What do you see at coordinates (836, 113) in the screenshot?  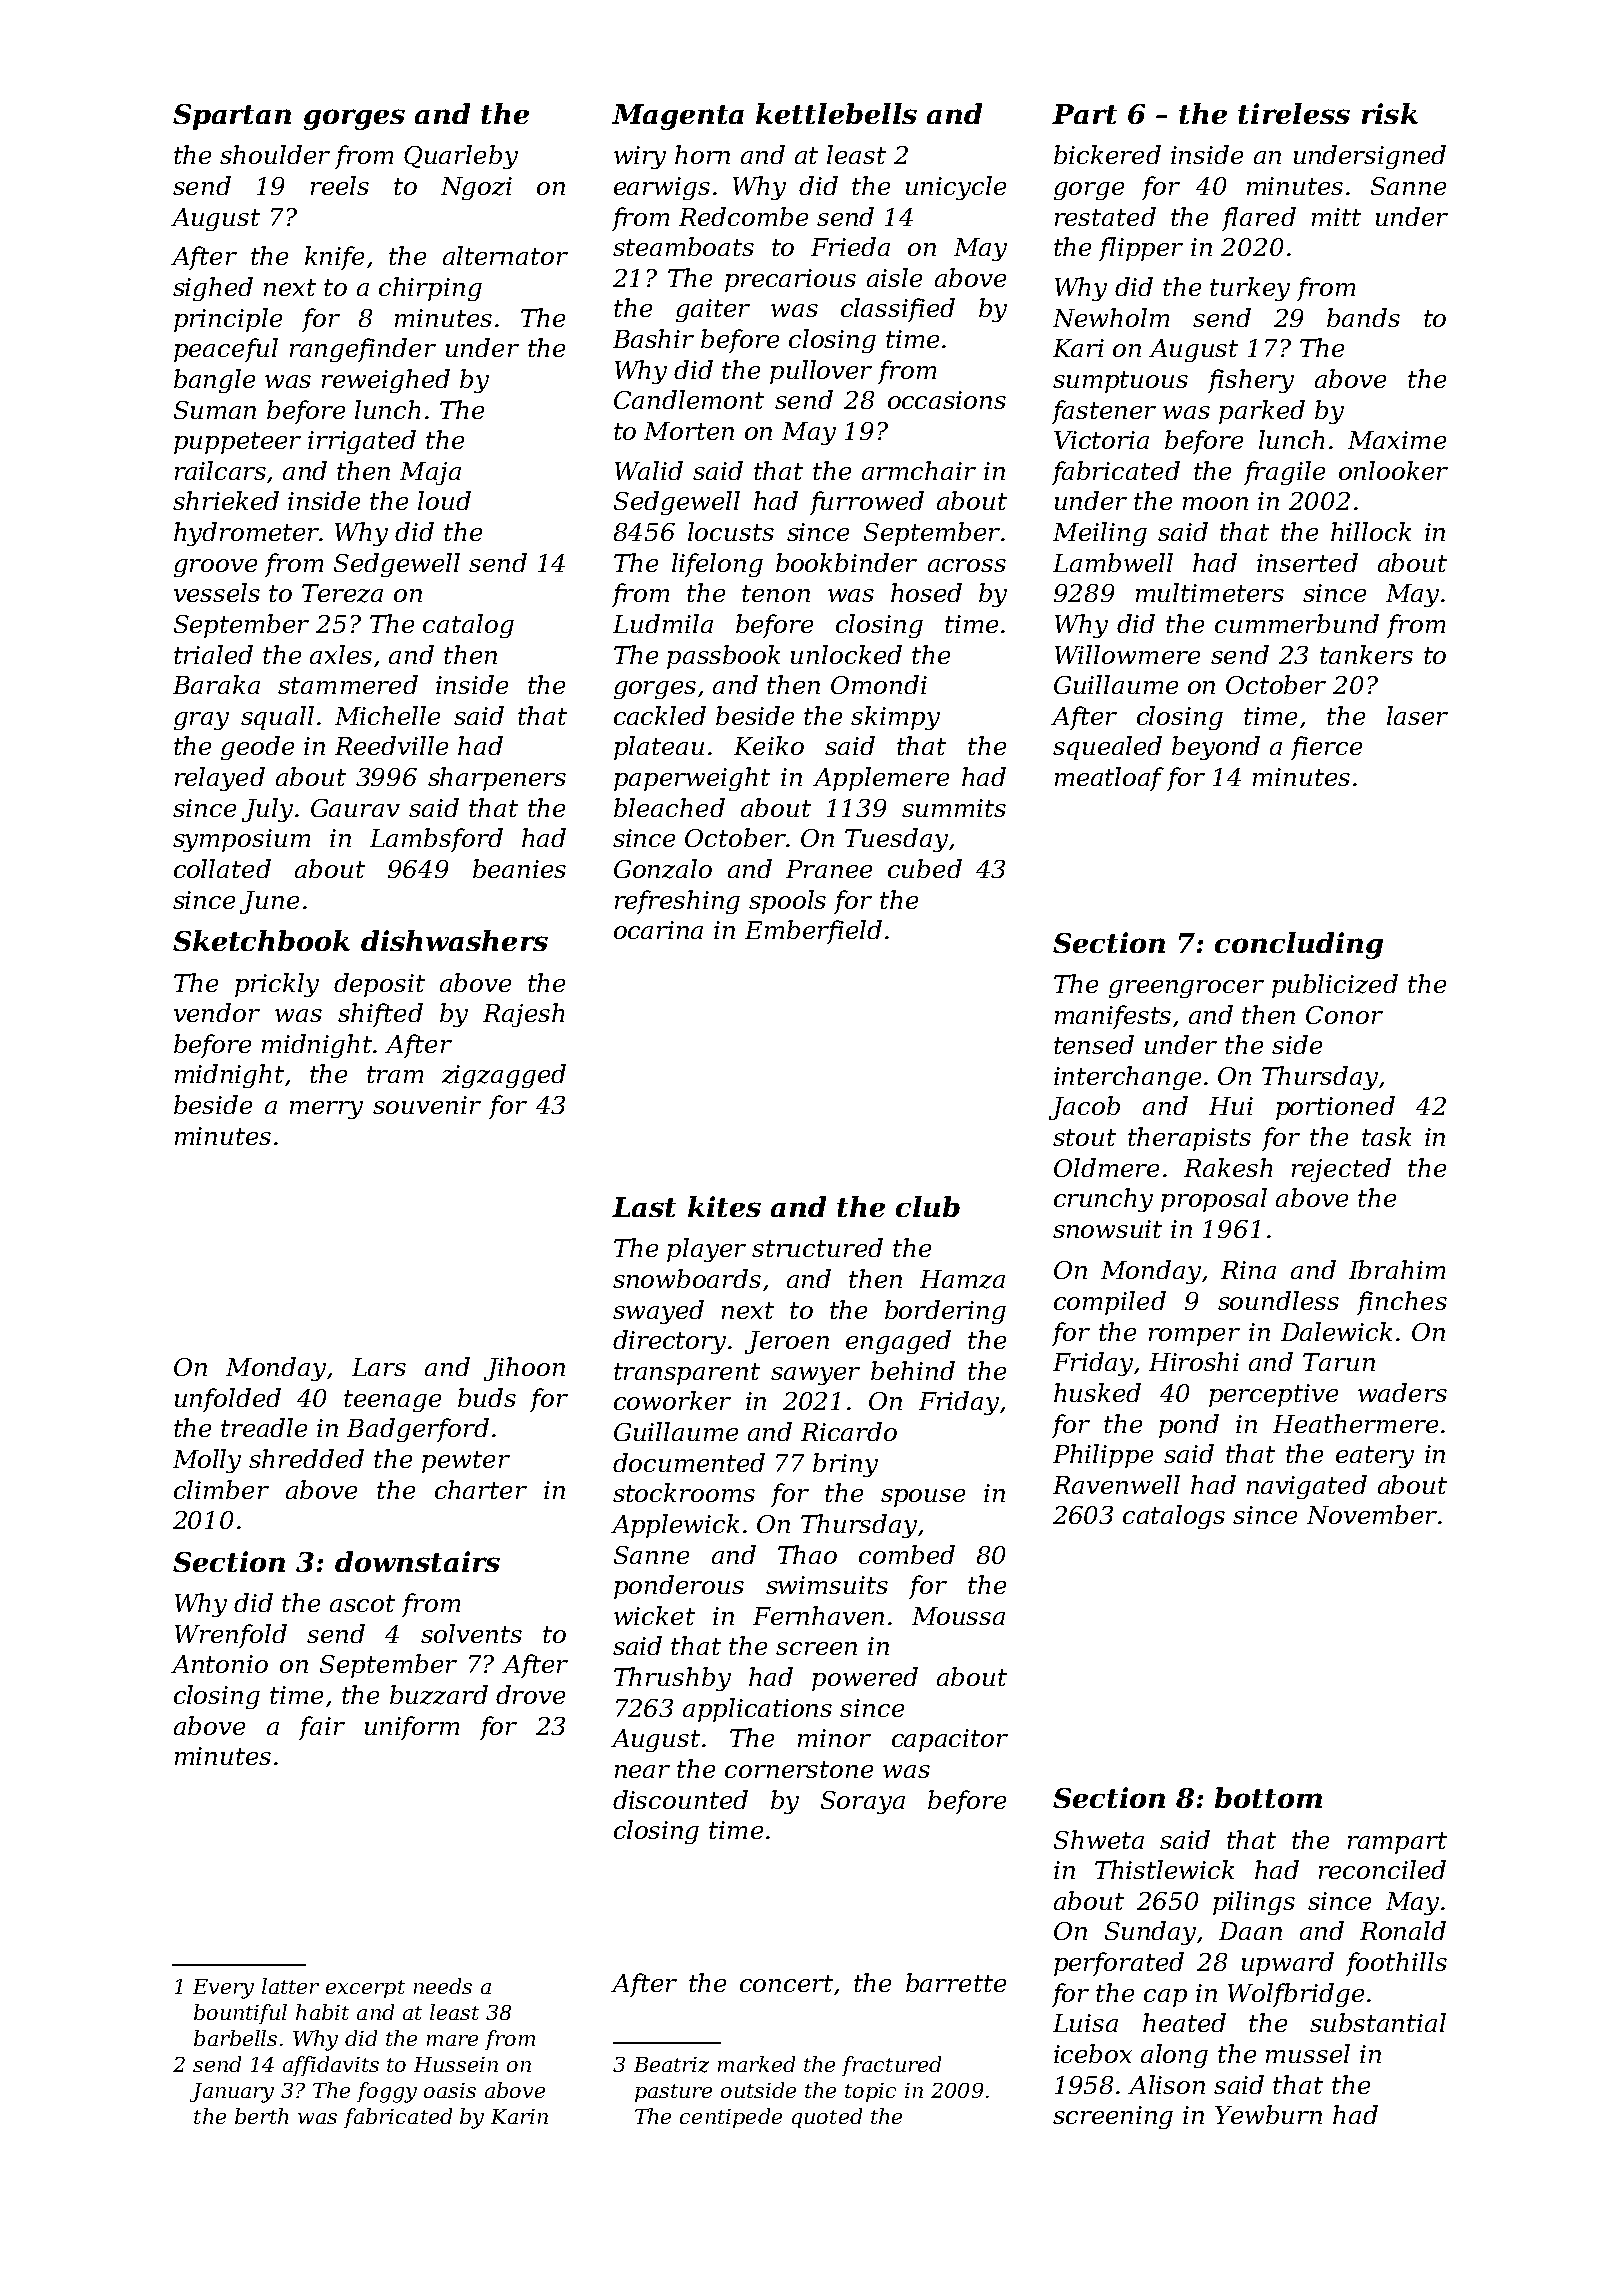 I see `kettlebells` at bounding box center [836, 113].
